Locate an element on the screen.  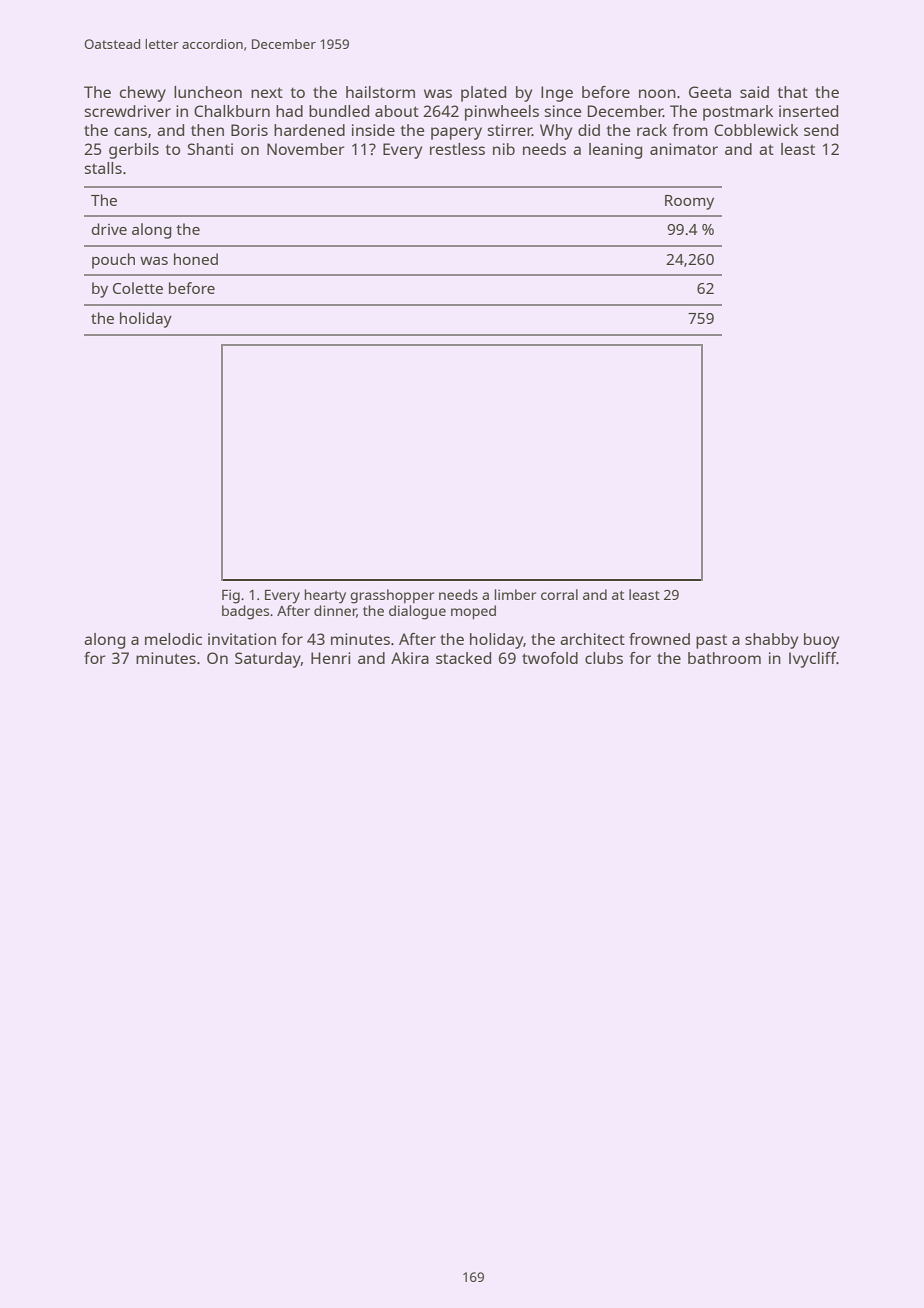
next is located at coordinates (267, 92).
